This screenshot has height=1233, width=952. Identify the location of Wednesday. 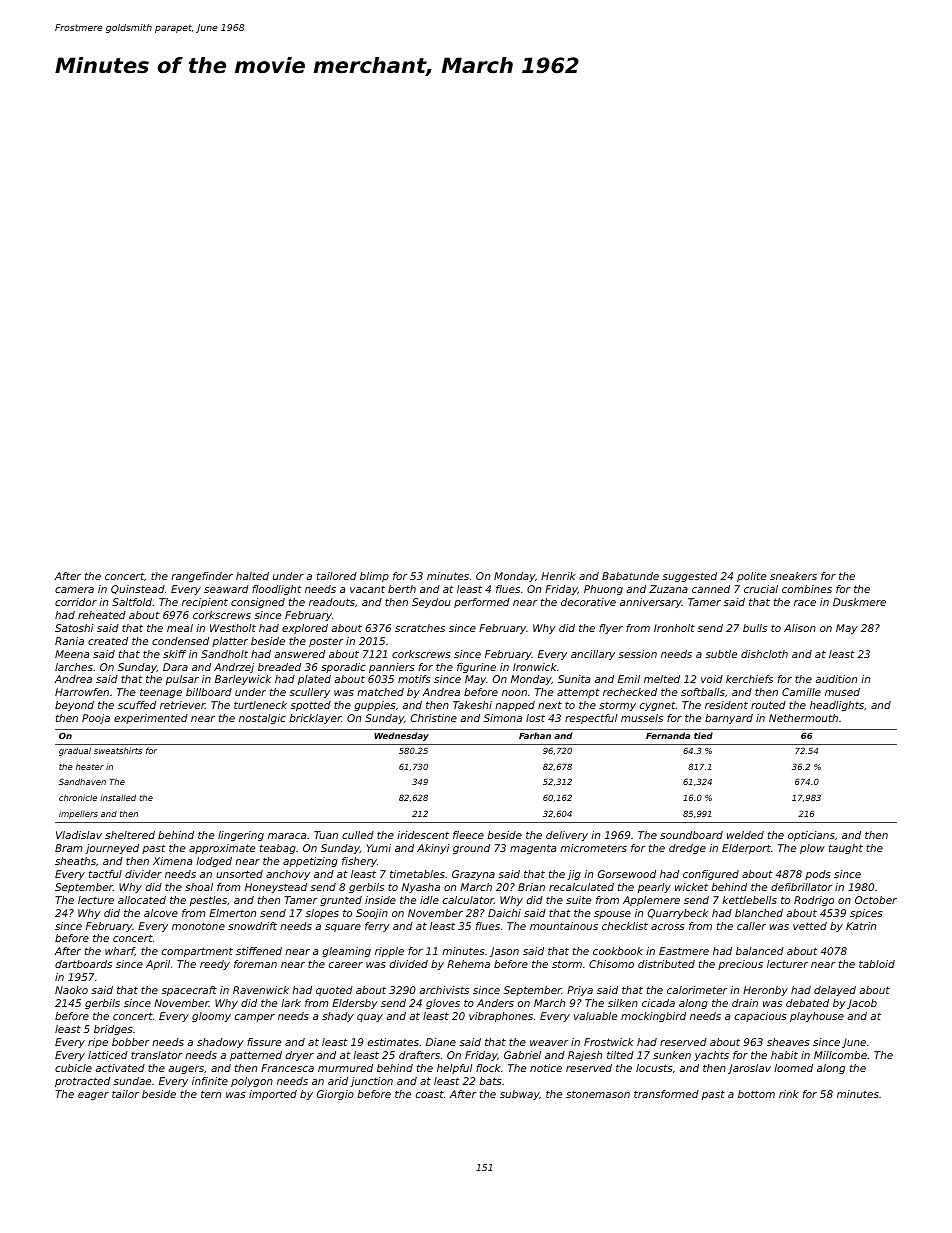
(401, 736).
